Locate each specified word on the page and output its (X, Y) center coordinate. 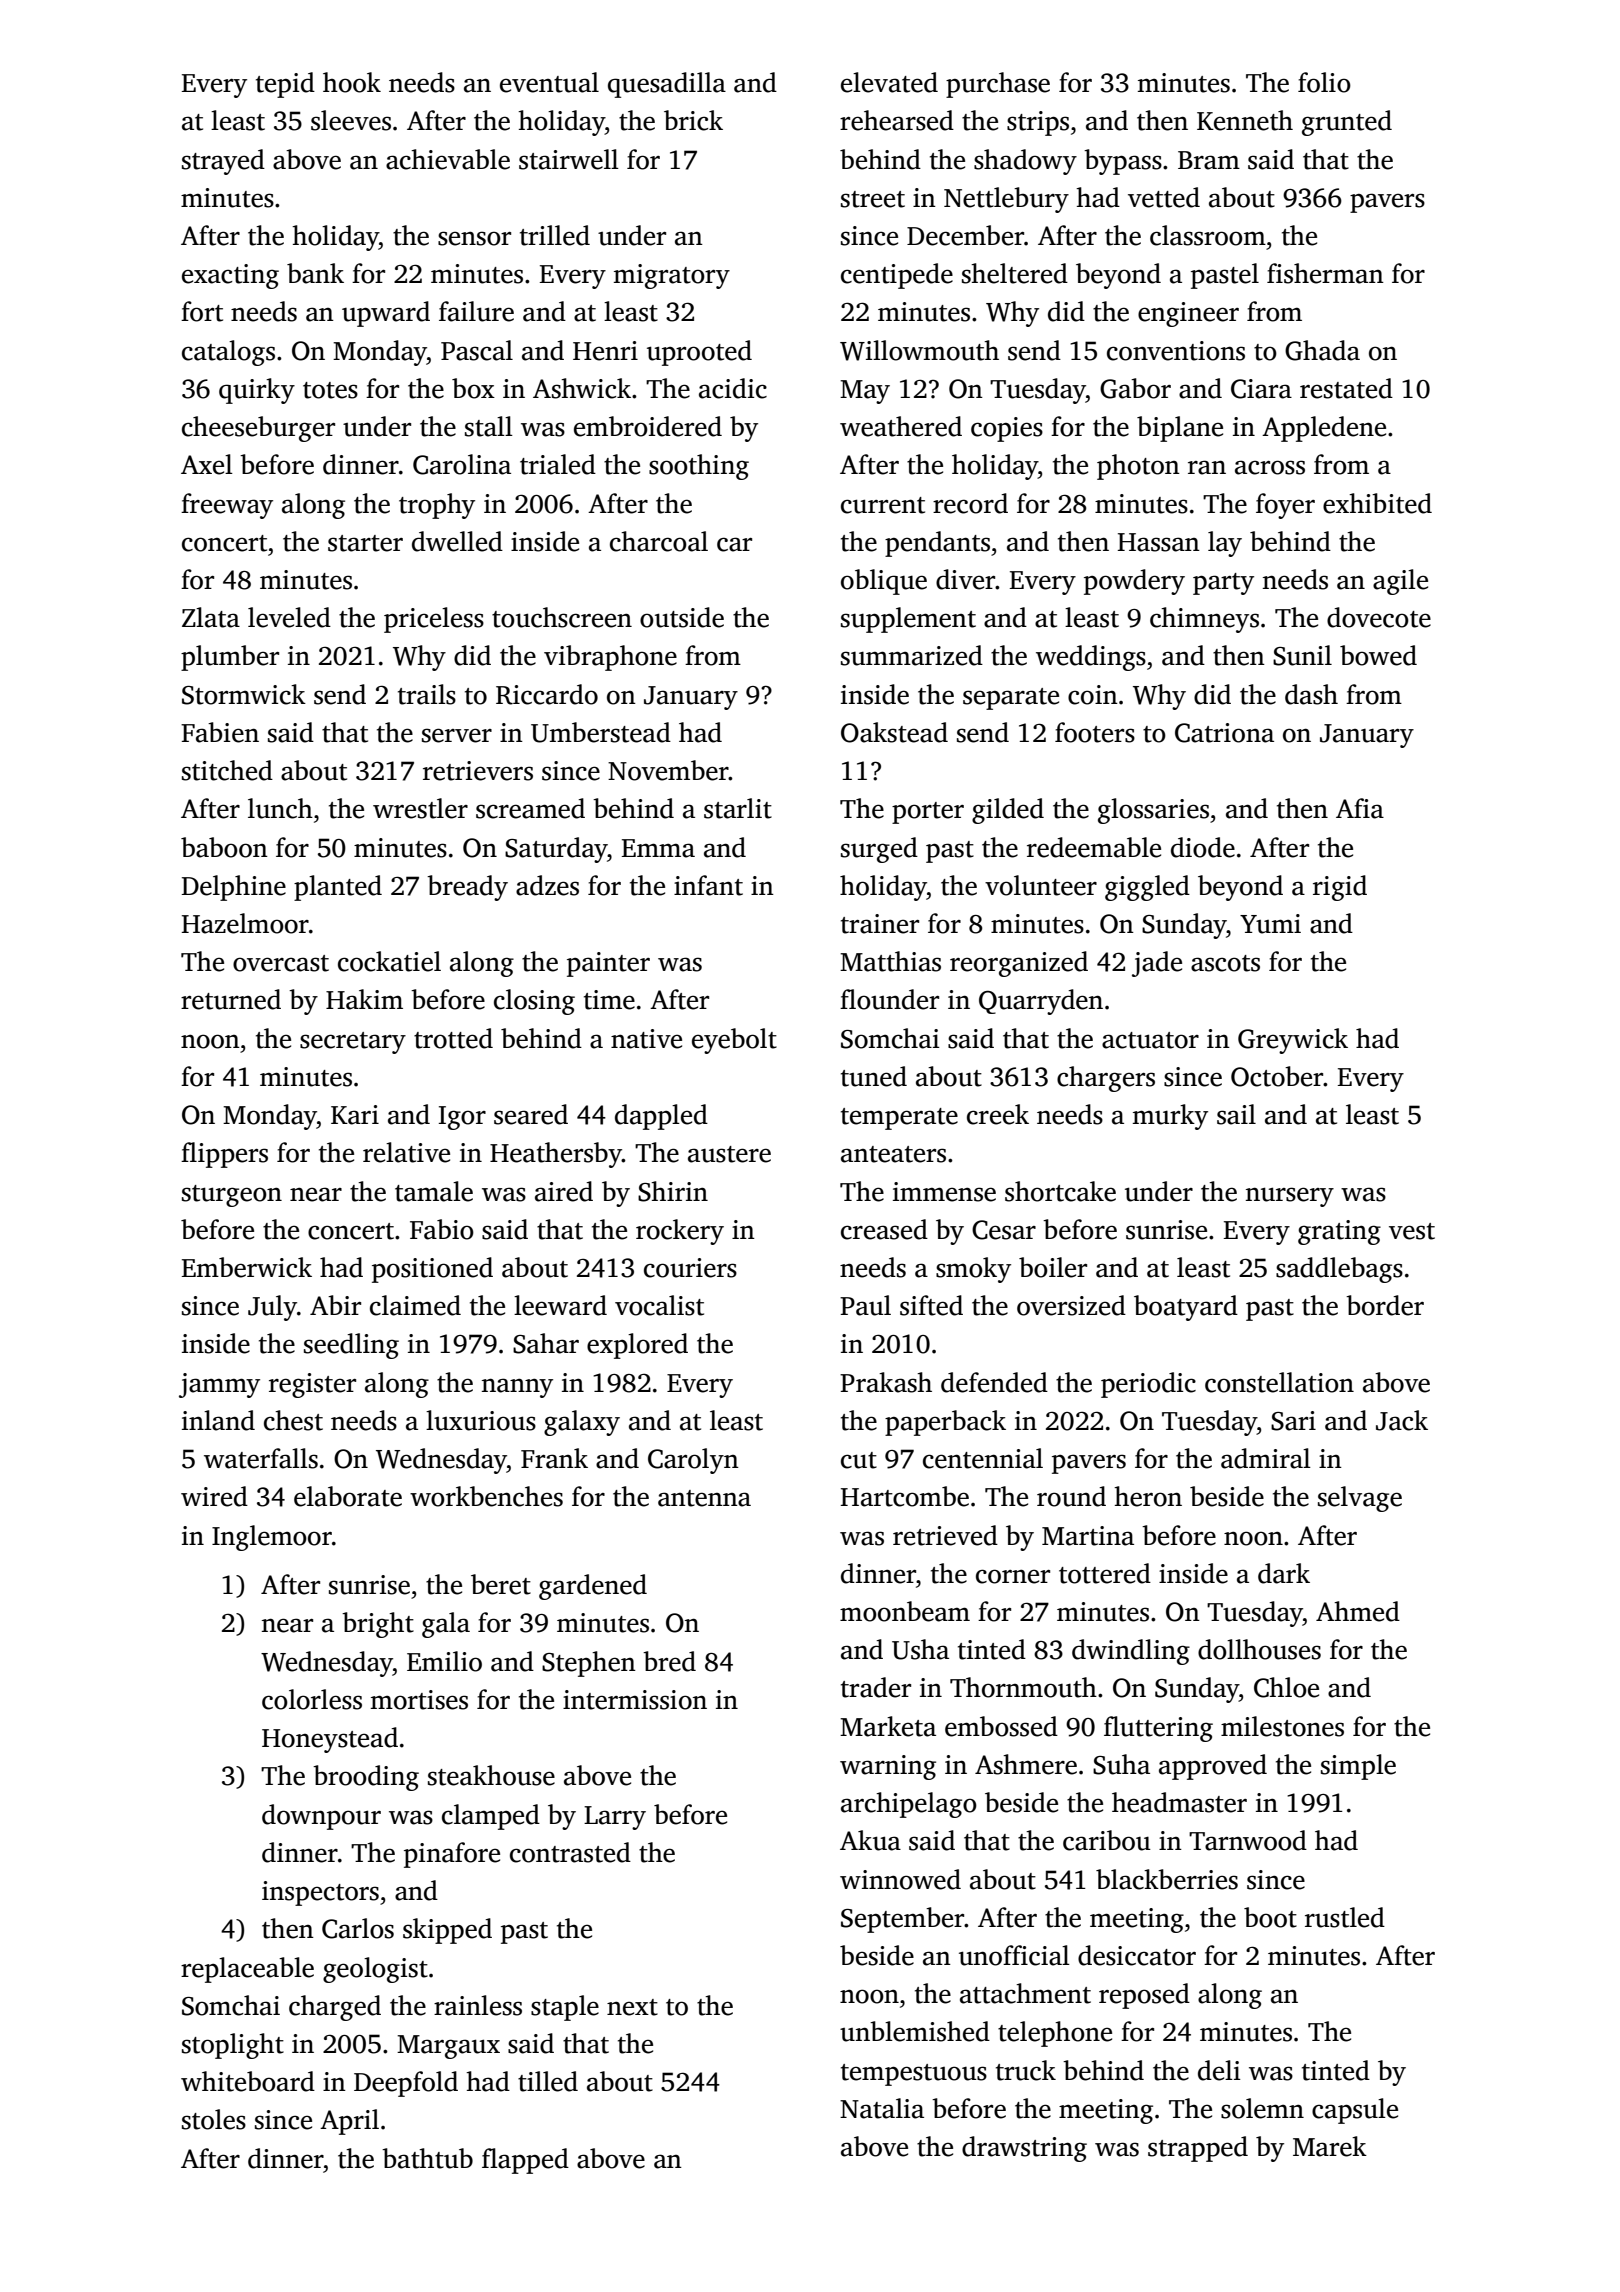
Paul (865, 1305)
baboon (224, 847)
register (312, 1385)
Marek (1330, 2146)
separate (1011, 699)
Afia (1360, 808)
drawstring (1024, 2149)
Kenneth (1245, 120)
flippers (224, 1155)
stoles (214, 2119)
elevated (889, 82)
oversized (1071, 1305)
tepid (285, 85)
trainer (880, 924)
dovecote (1379, 617)
